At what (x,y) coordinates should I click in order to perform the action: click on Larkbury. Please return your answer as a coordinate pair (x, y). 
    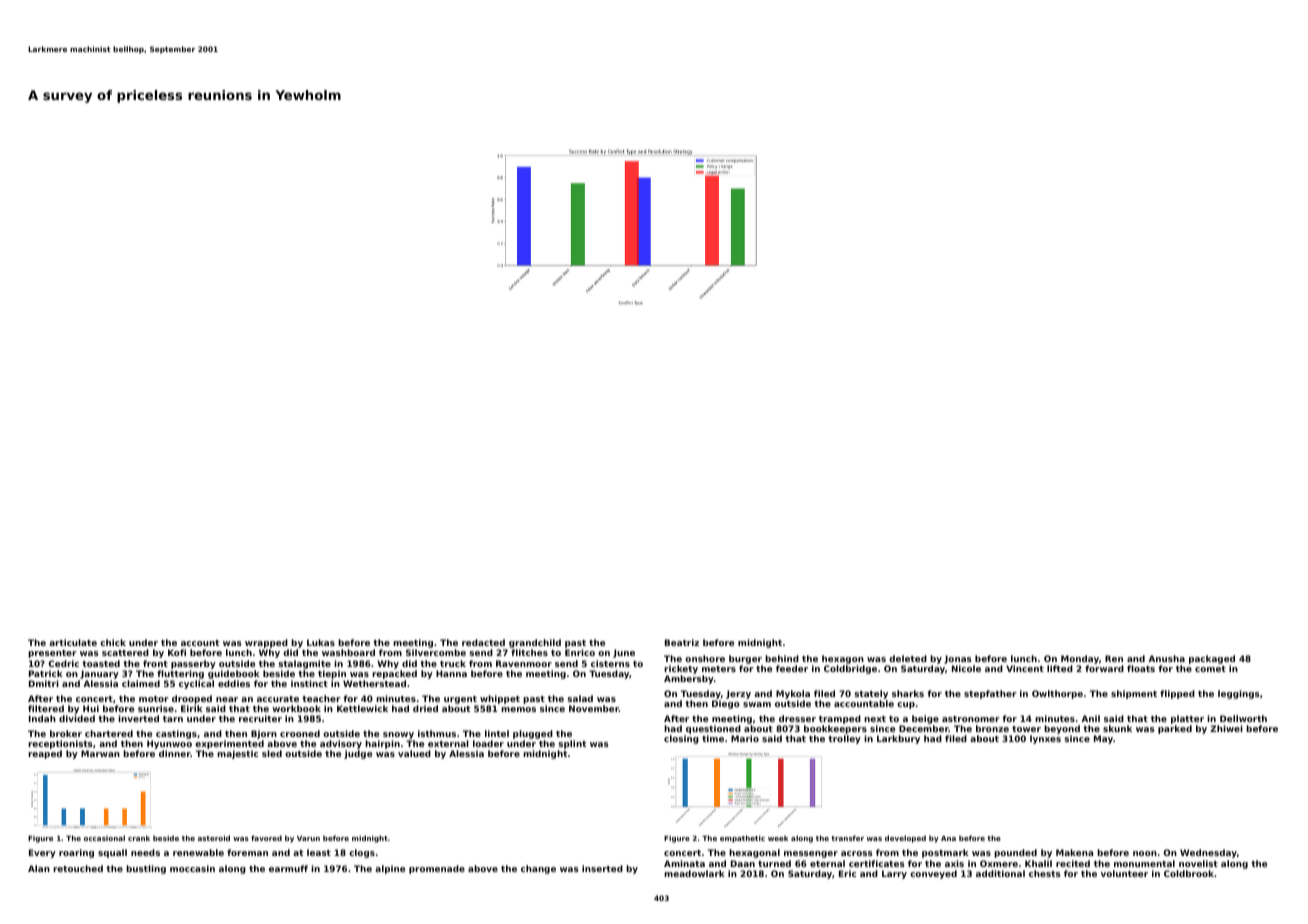
    Looking at the image, I should click on (898, 739).
